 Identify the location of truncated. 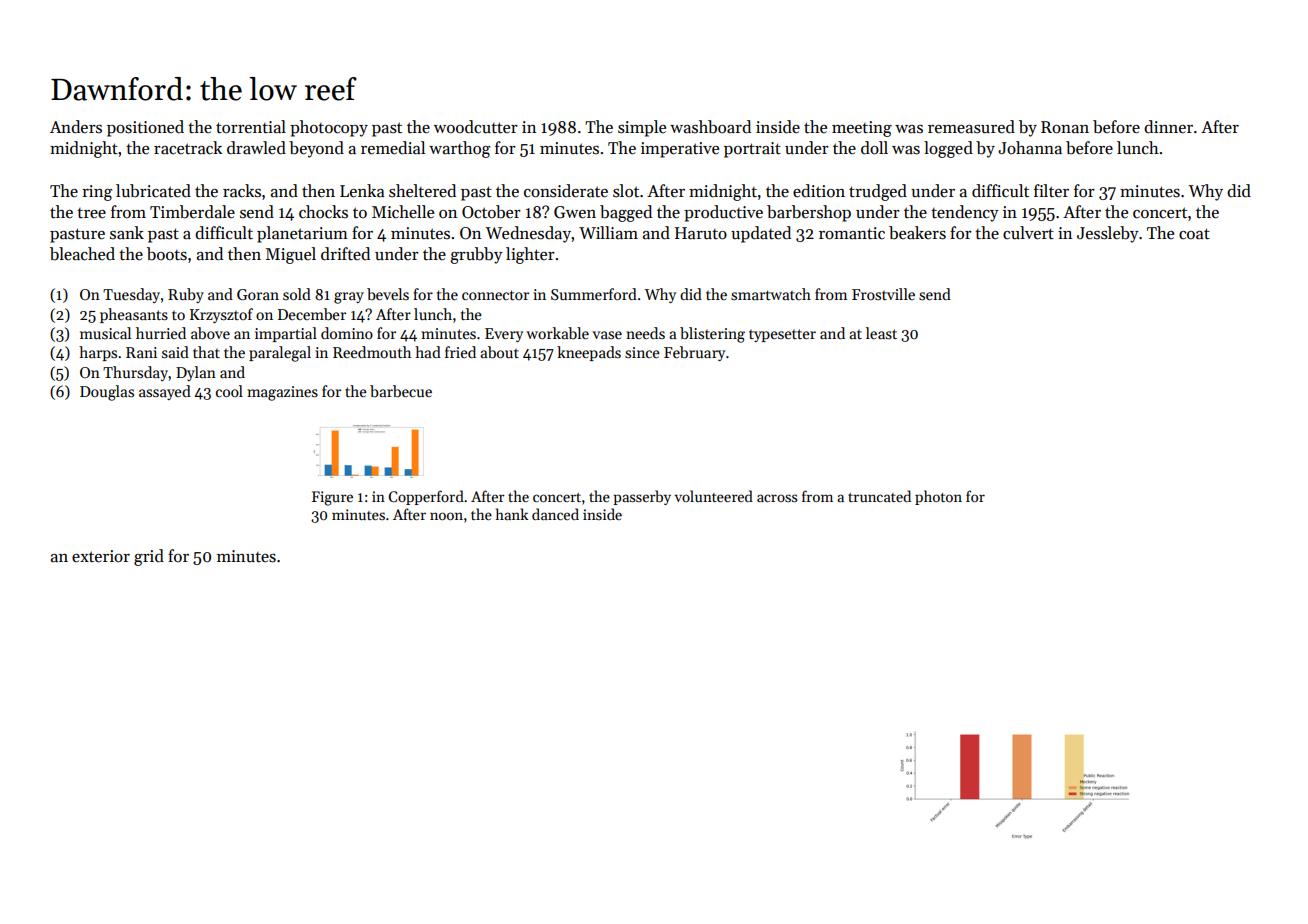
(879, 496).
